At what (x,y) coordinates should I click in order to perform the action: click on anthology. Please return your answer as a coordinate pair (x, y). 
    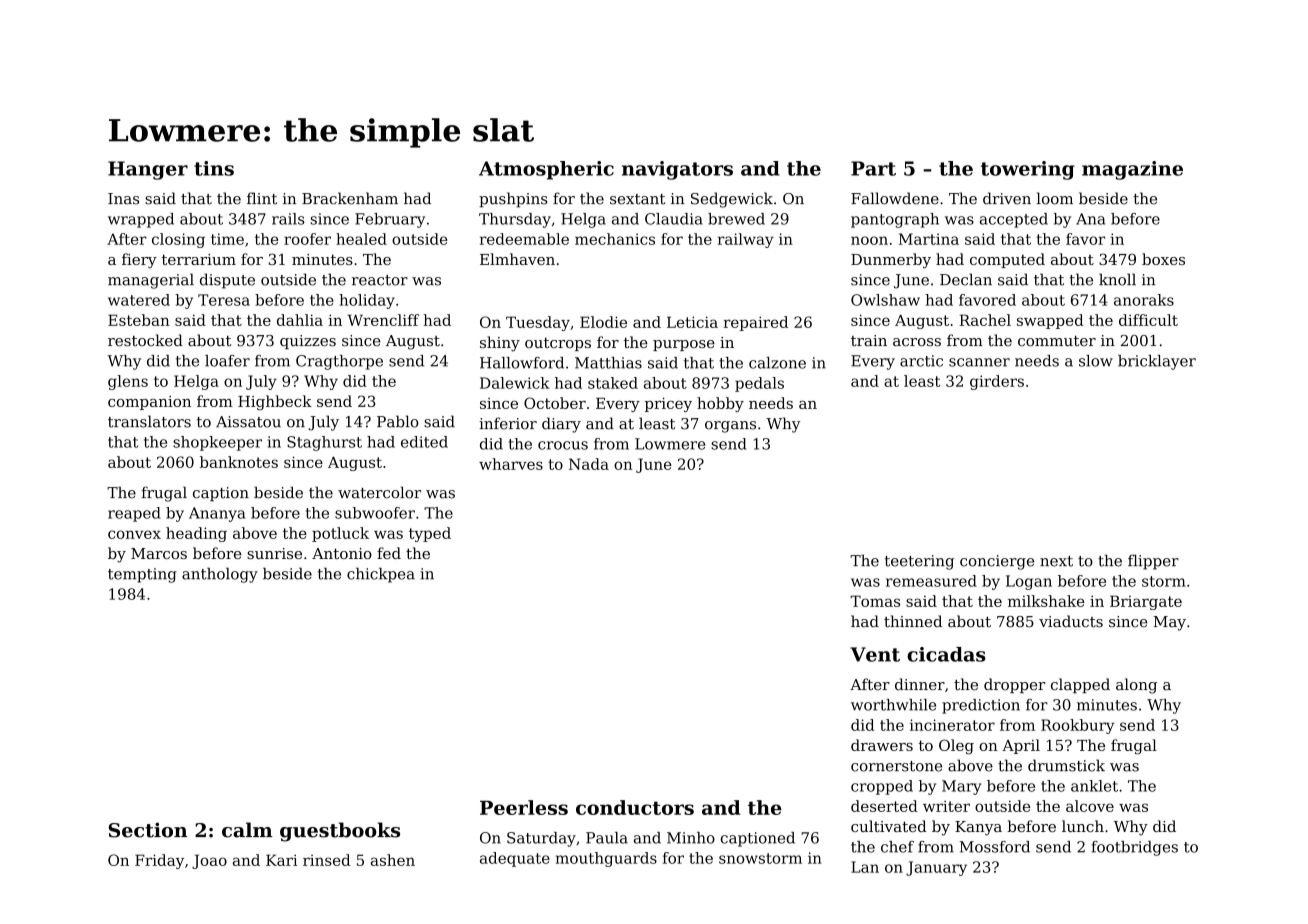
    Looking at the image, I should click on (220, 575).
